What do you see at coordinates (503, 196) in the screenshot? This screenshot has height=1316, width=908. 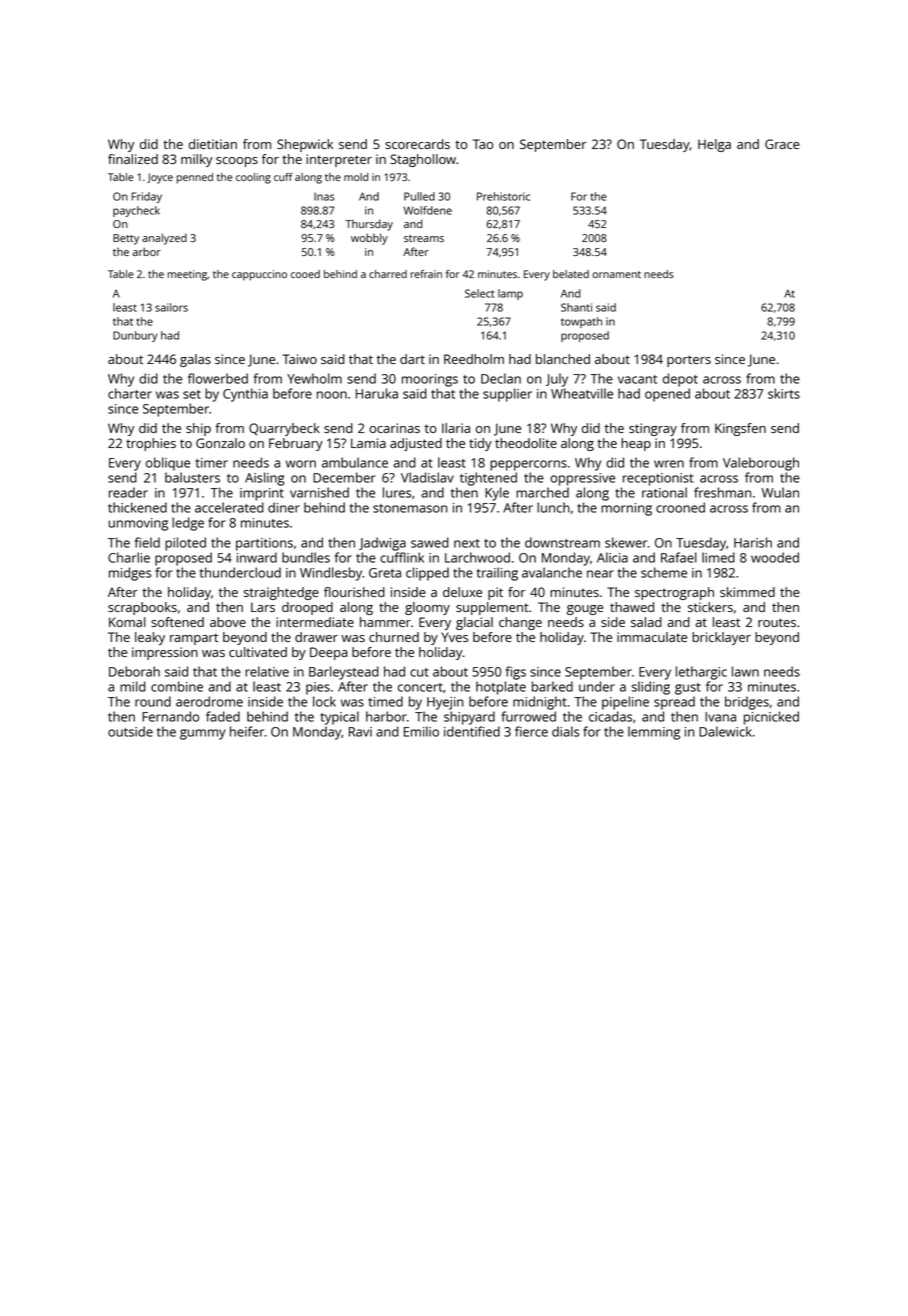 I see `Prehistoric` at bounding box center [503, 196].
